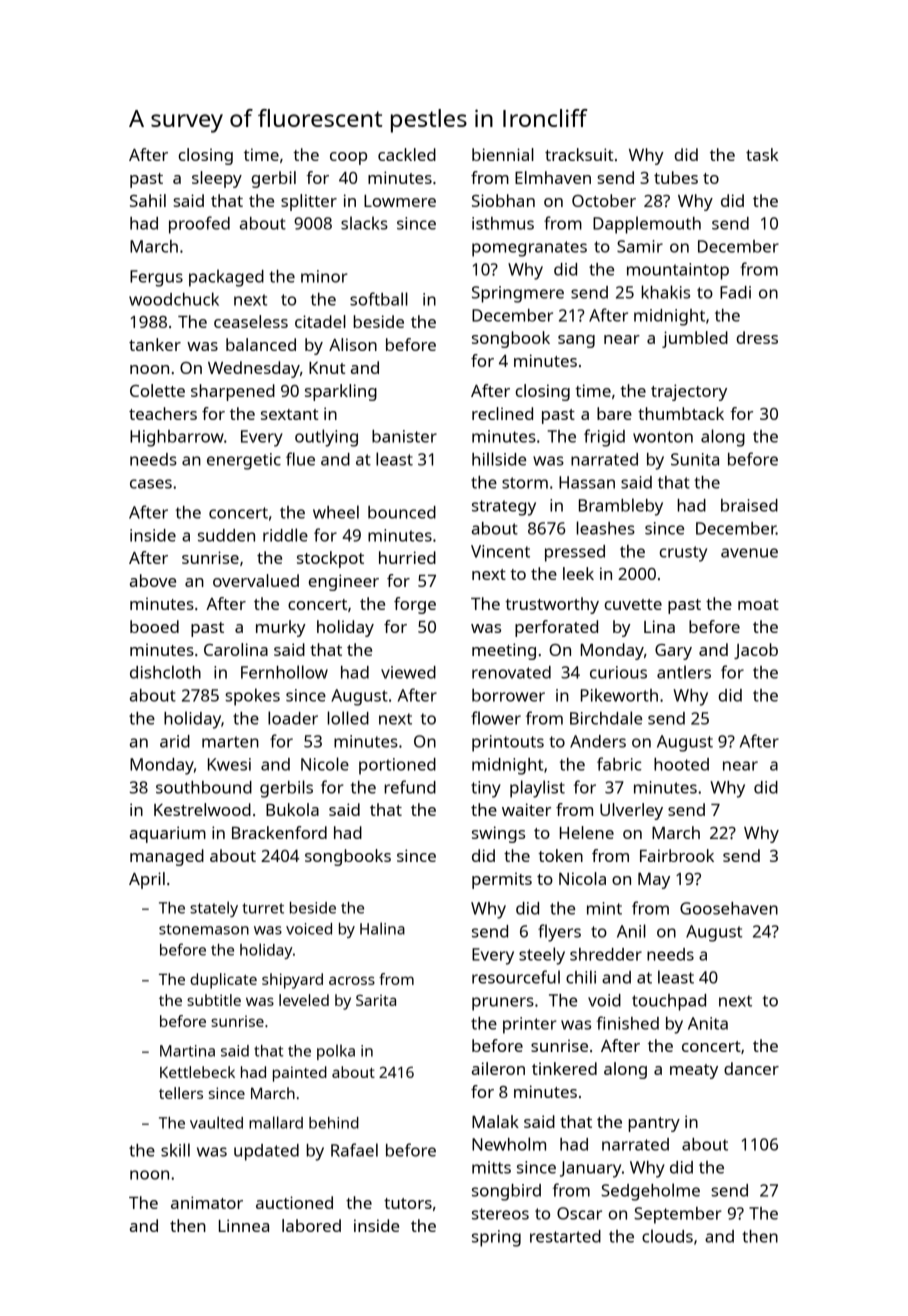 The image size is (908, 1316). What do you see at coordinates (175, 1150) in the image?
I see `skill` at bounding box center [175, 1150].
